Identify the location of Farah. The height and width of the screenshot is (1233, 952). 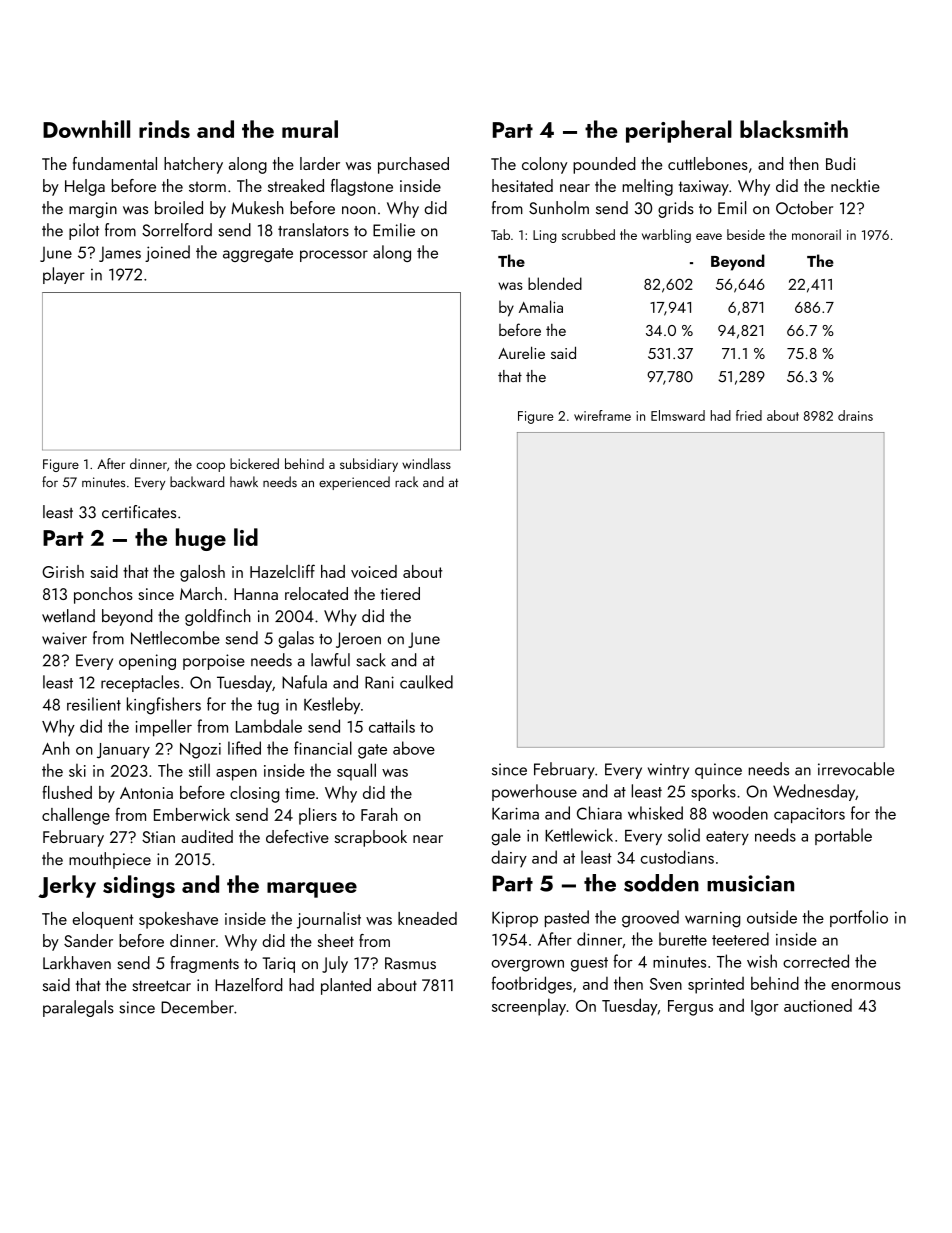
(379, 814).
